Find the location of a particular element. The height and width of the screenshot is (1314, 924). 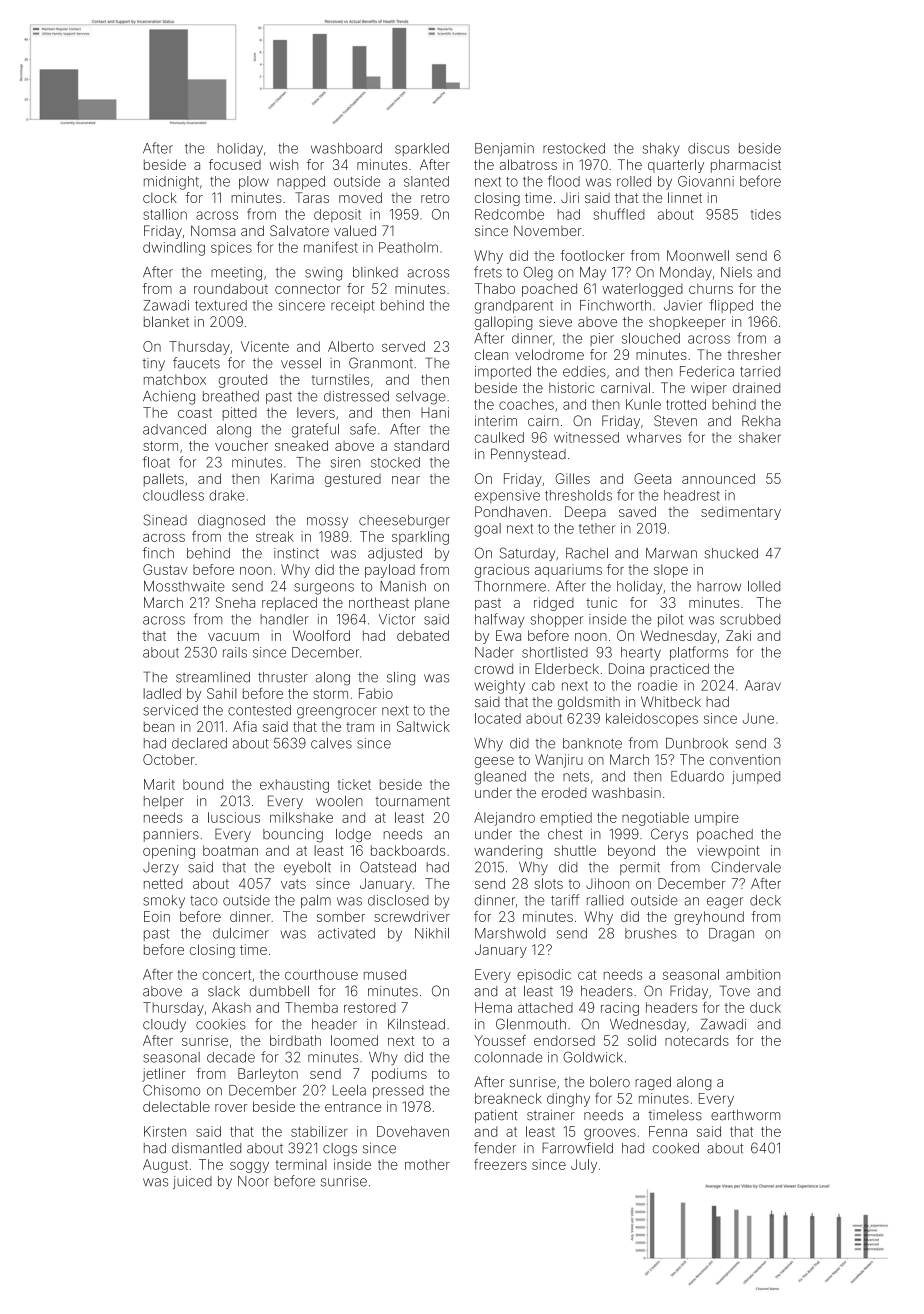

instinct is located at coordinates (296, 553).
